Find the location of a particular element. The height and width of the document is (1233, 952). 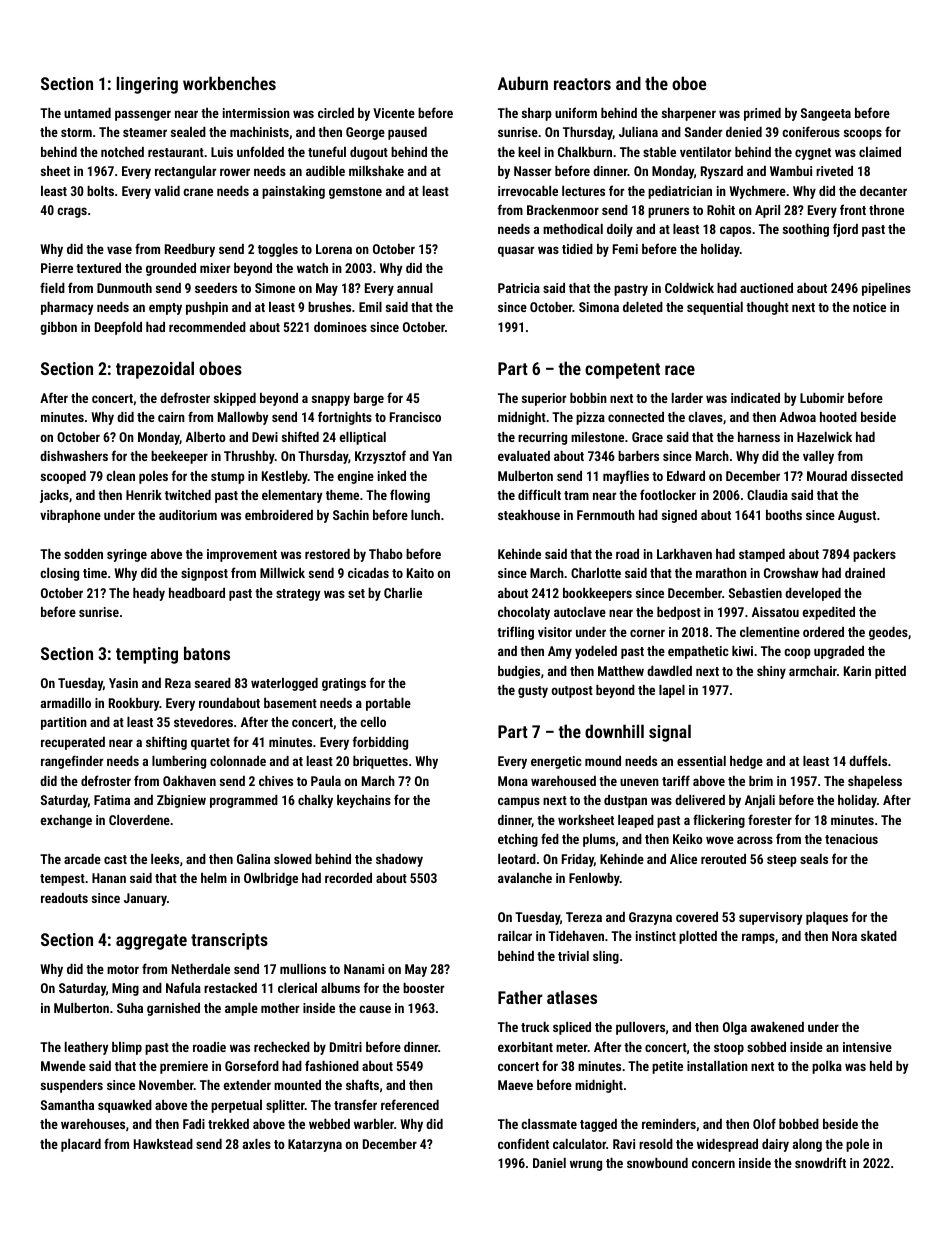

sequential is located at coordinates (715, 308).
